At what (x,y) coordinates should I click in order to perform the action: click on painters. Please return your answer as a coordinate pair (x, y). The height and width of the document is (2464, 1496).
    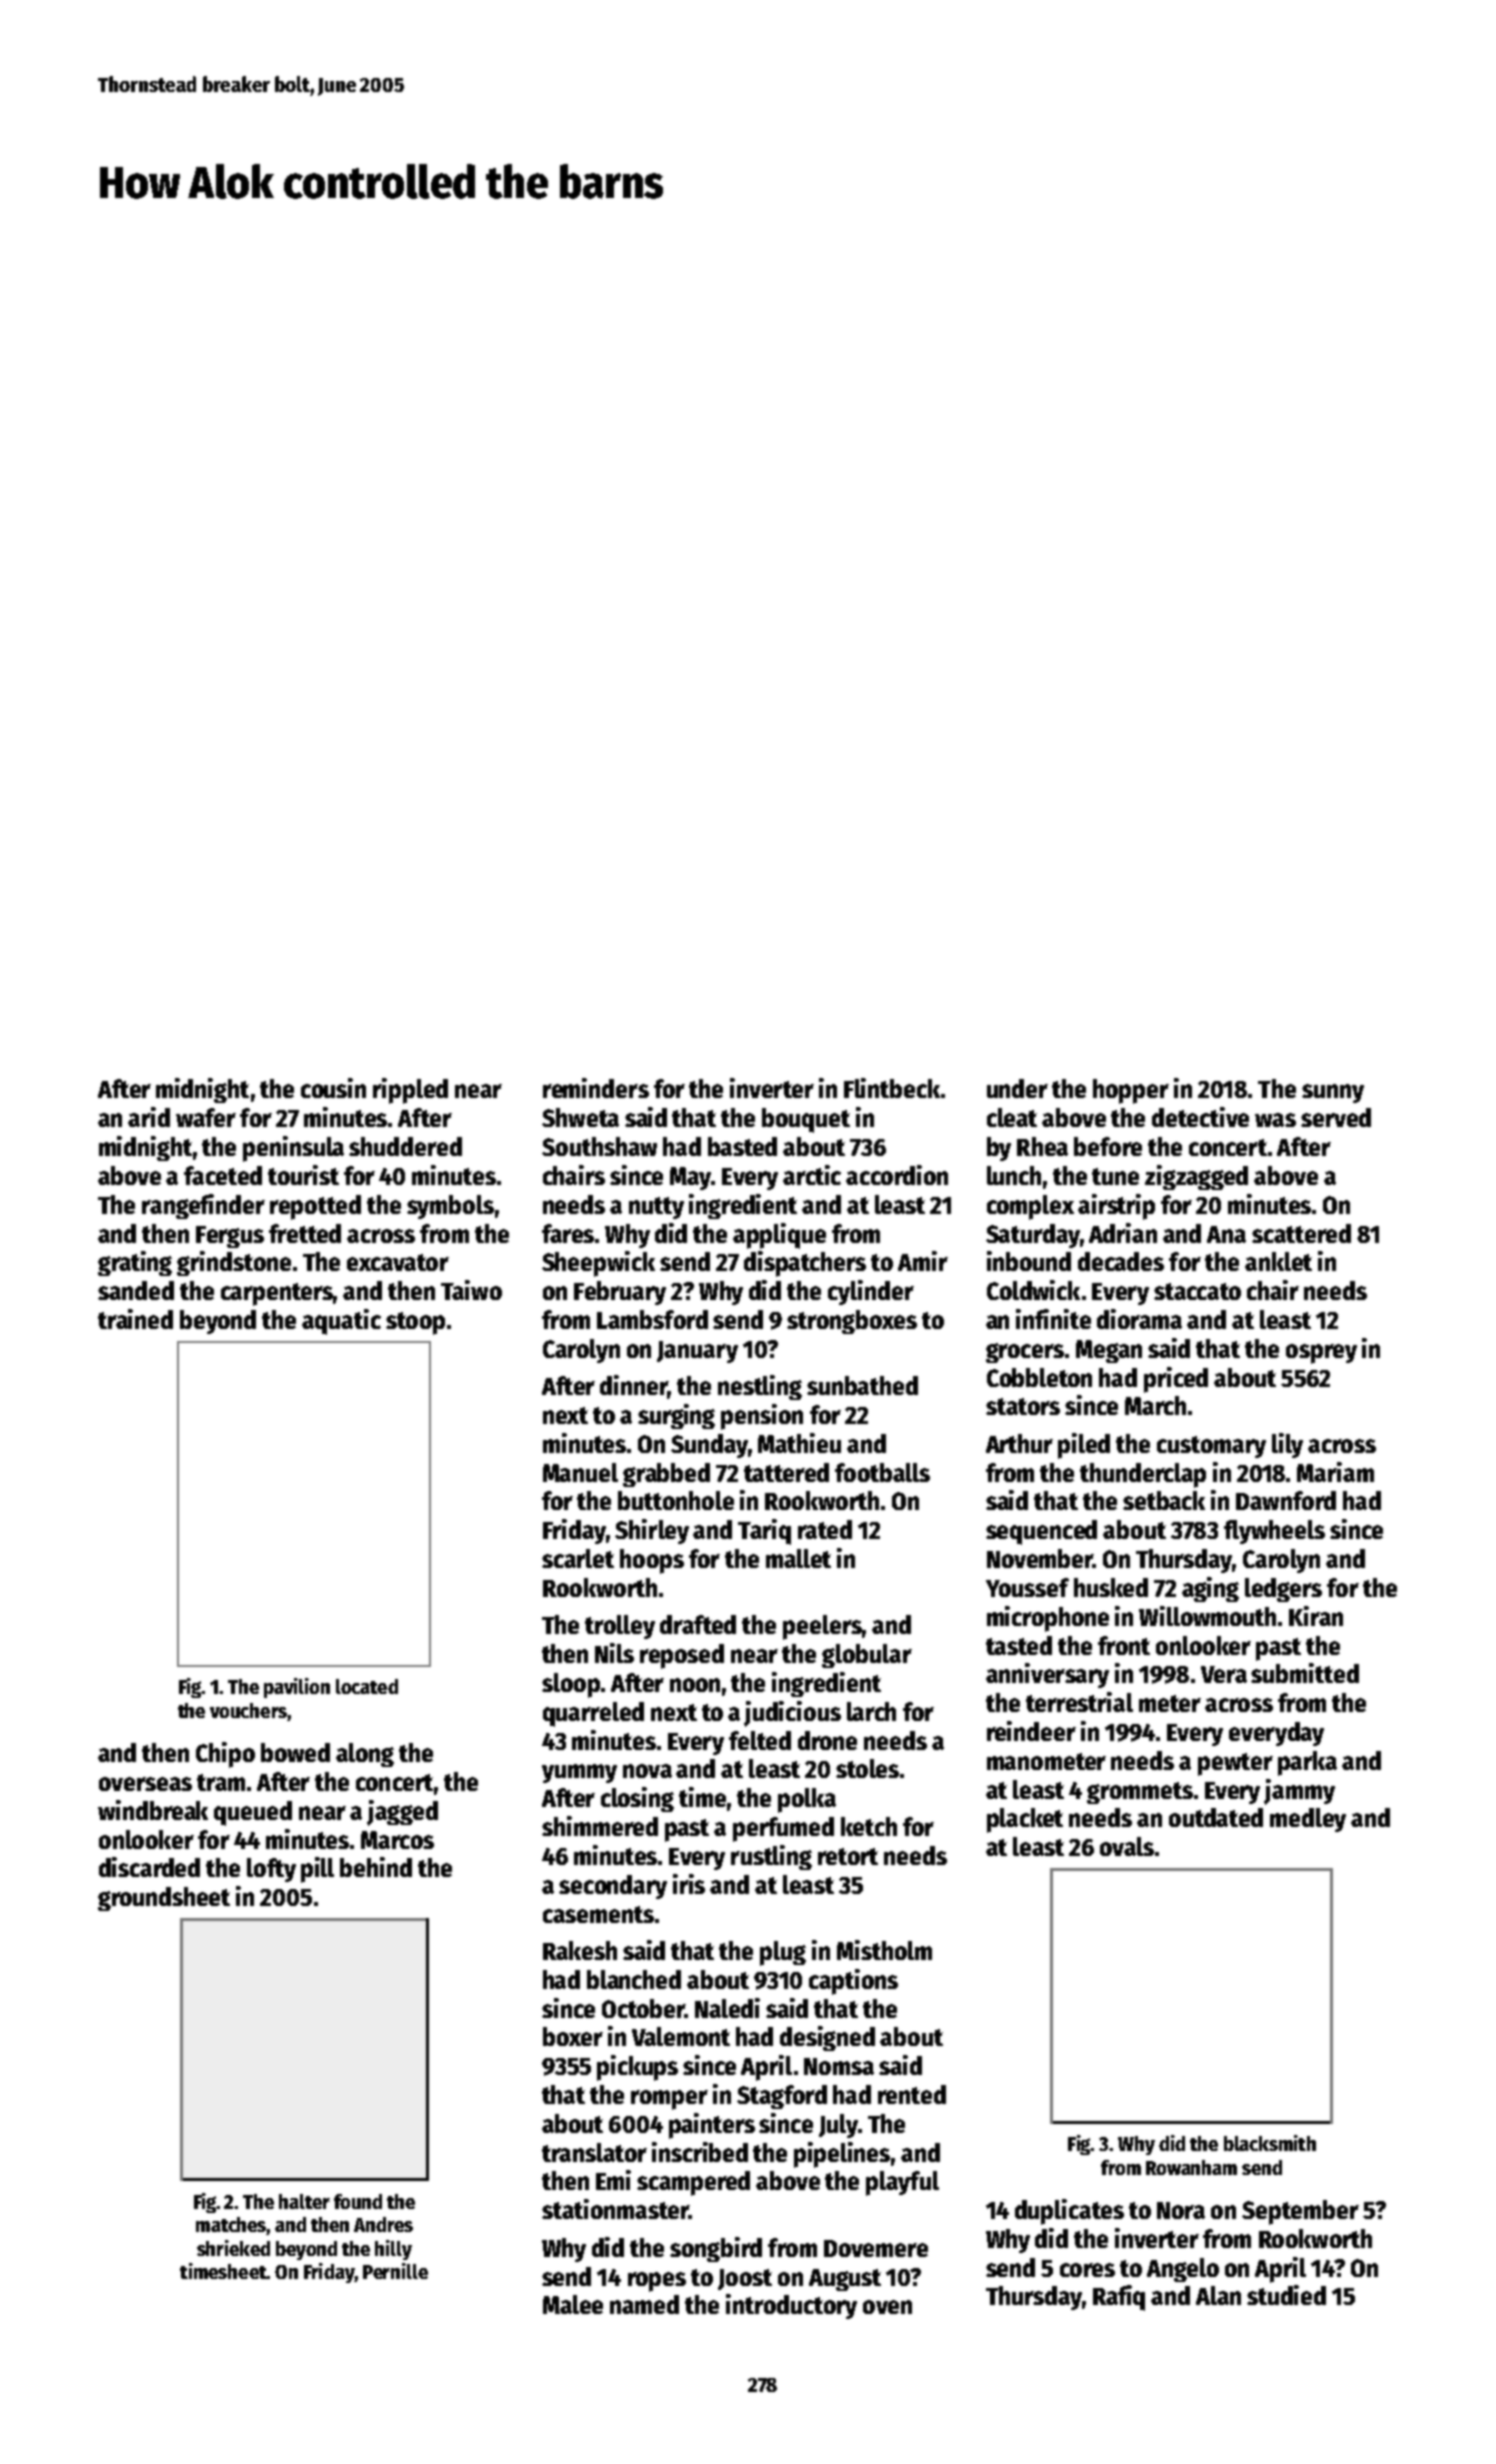
    Looking at the image, I should click on (712, 2126).
